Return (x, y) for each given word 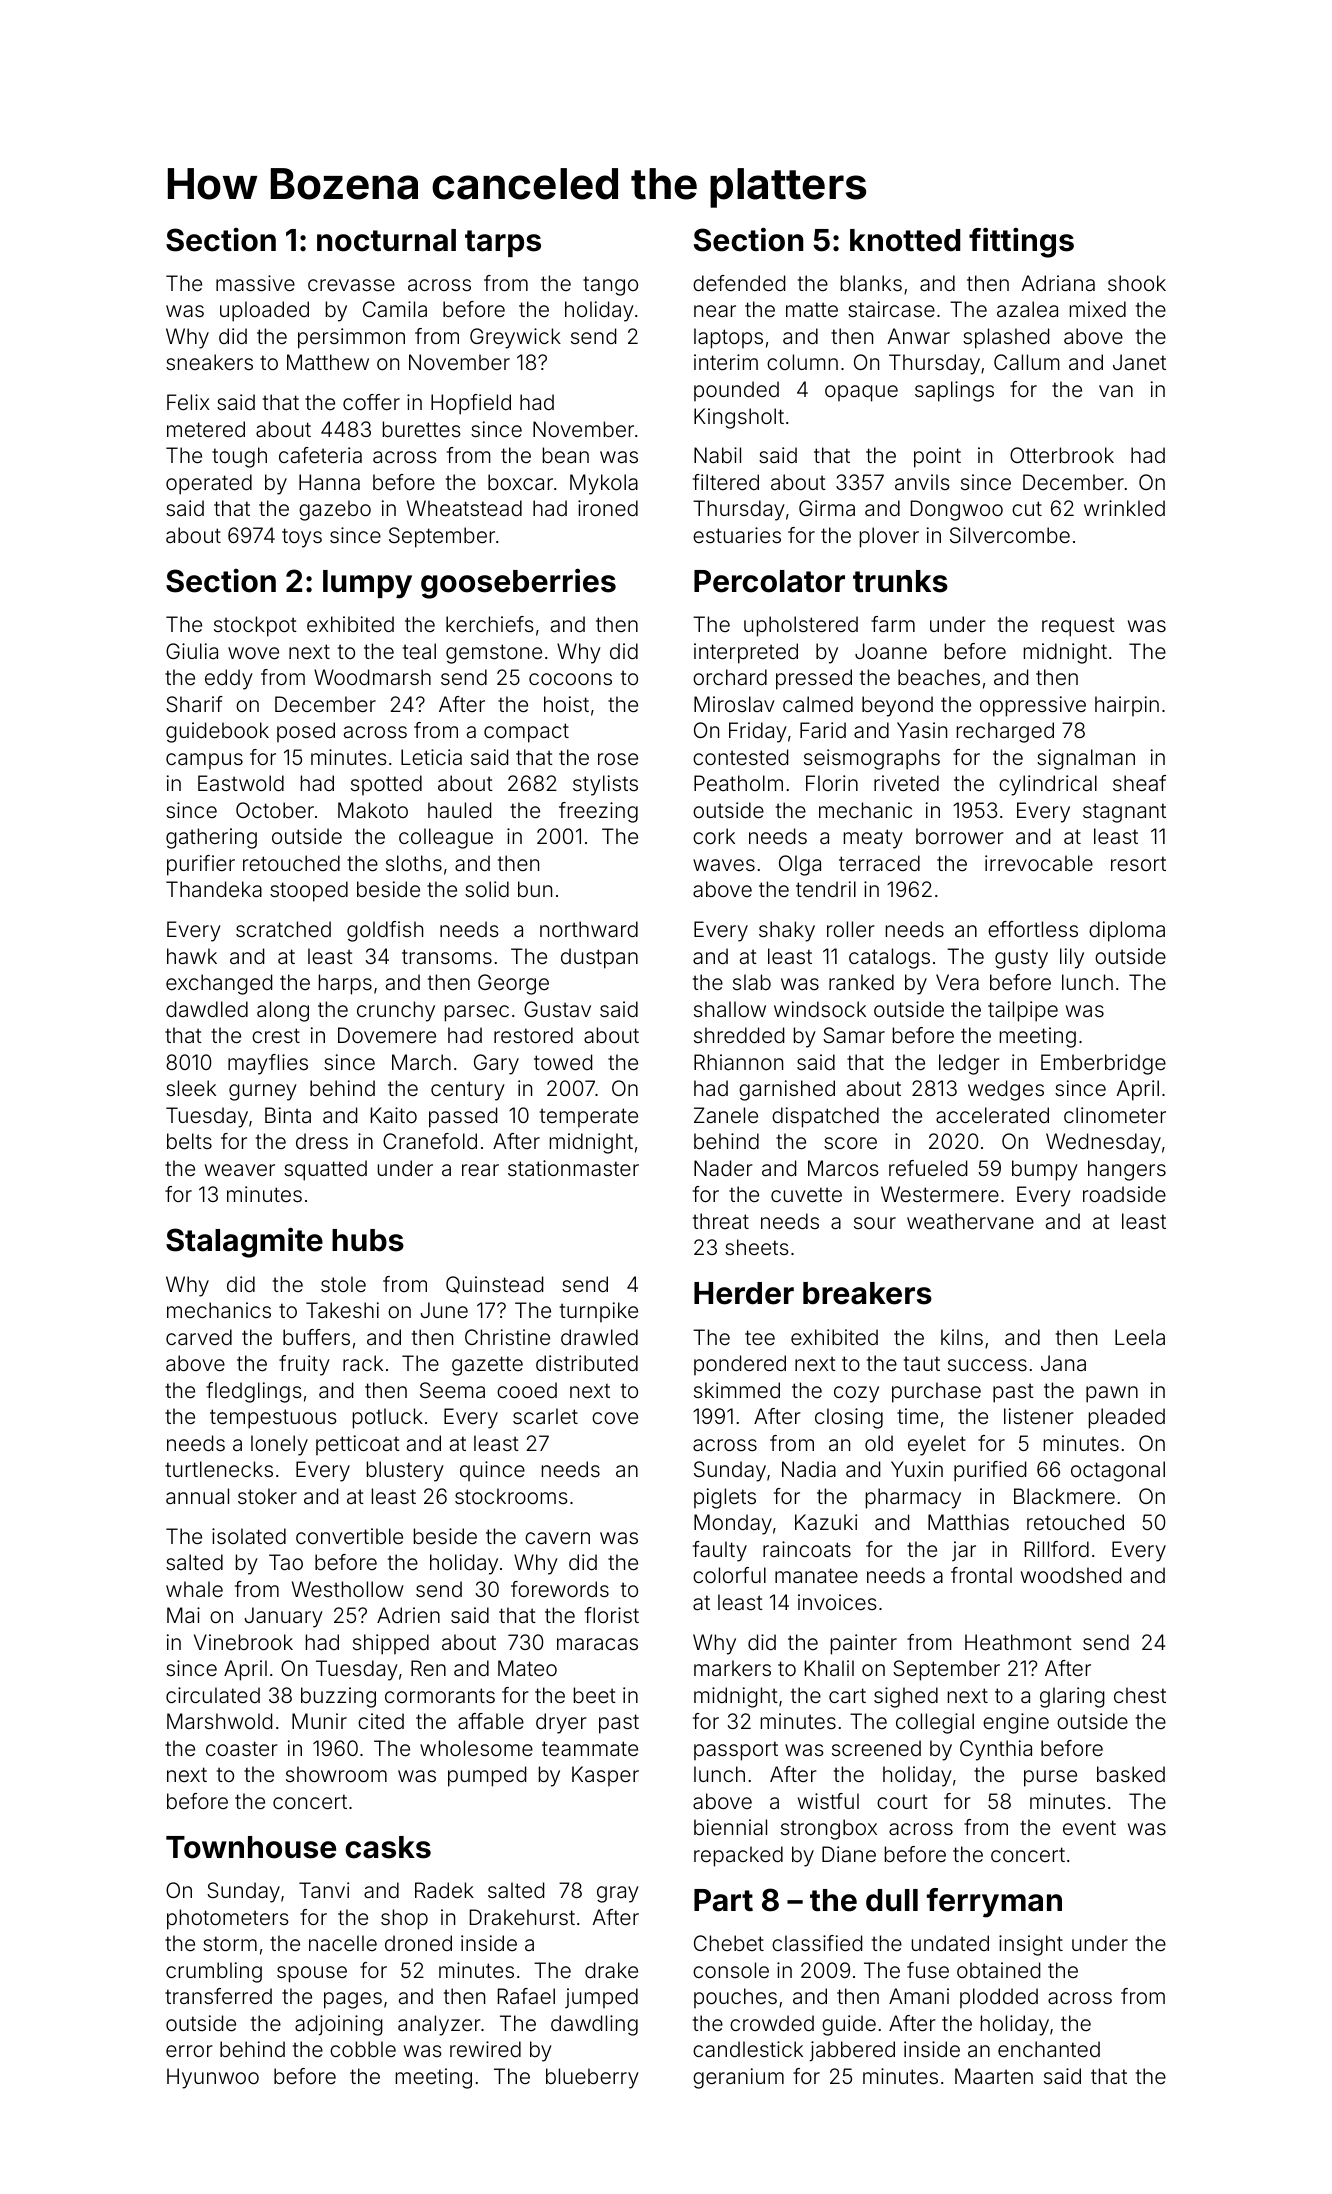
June (444, 1310)
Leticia (431, 757)
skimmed (737, 1390)
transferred (218, 1996)
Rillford (1057, 1549)
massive (255, 283)
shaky (787, 931)
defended (739, 283)
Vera (957, 982)
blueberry (592, 2078)
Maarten (994, 2076)
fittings (1021, 242)
